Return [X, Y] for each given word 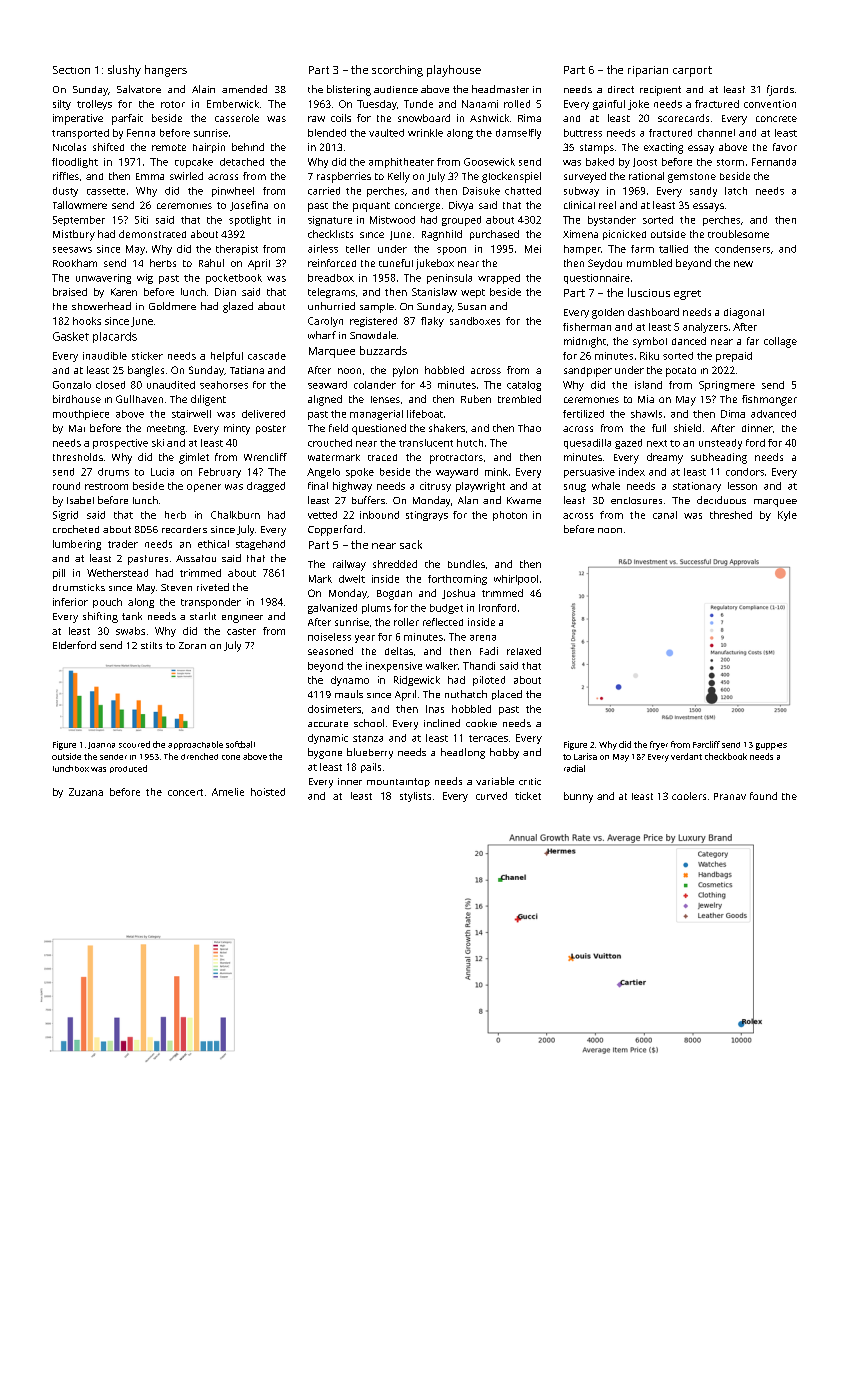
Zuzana [86, 792]
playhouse [454, 71]
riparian [648, 71]
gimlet [194, 458]
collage [780, 342]
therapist [237, 250]
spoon [451, 251]
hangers [166, 71]
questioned [379, 429]
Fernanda [774, 162]
